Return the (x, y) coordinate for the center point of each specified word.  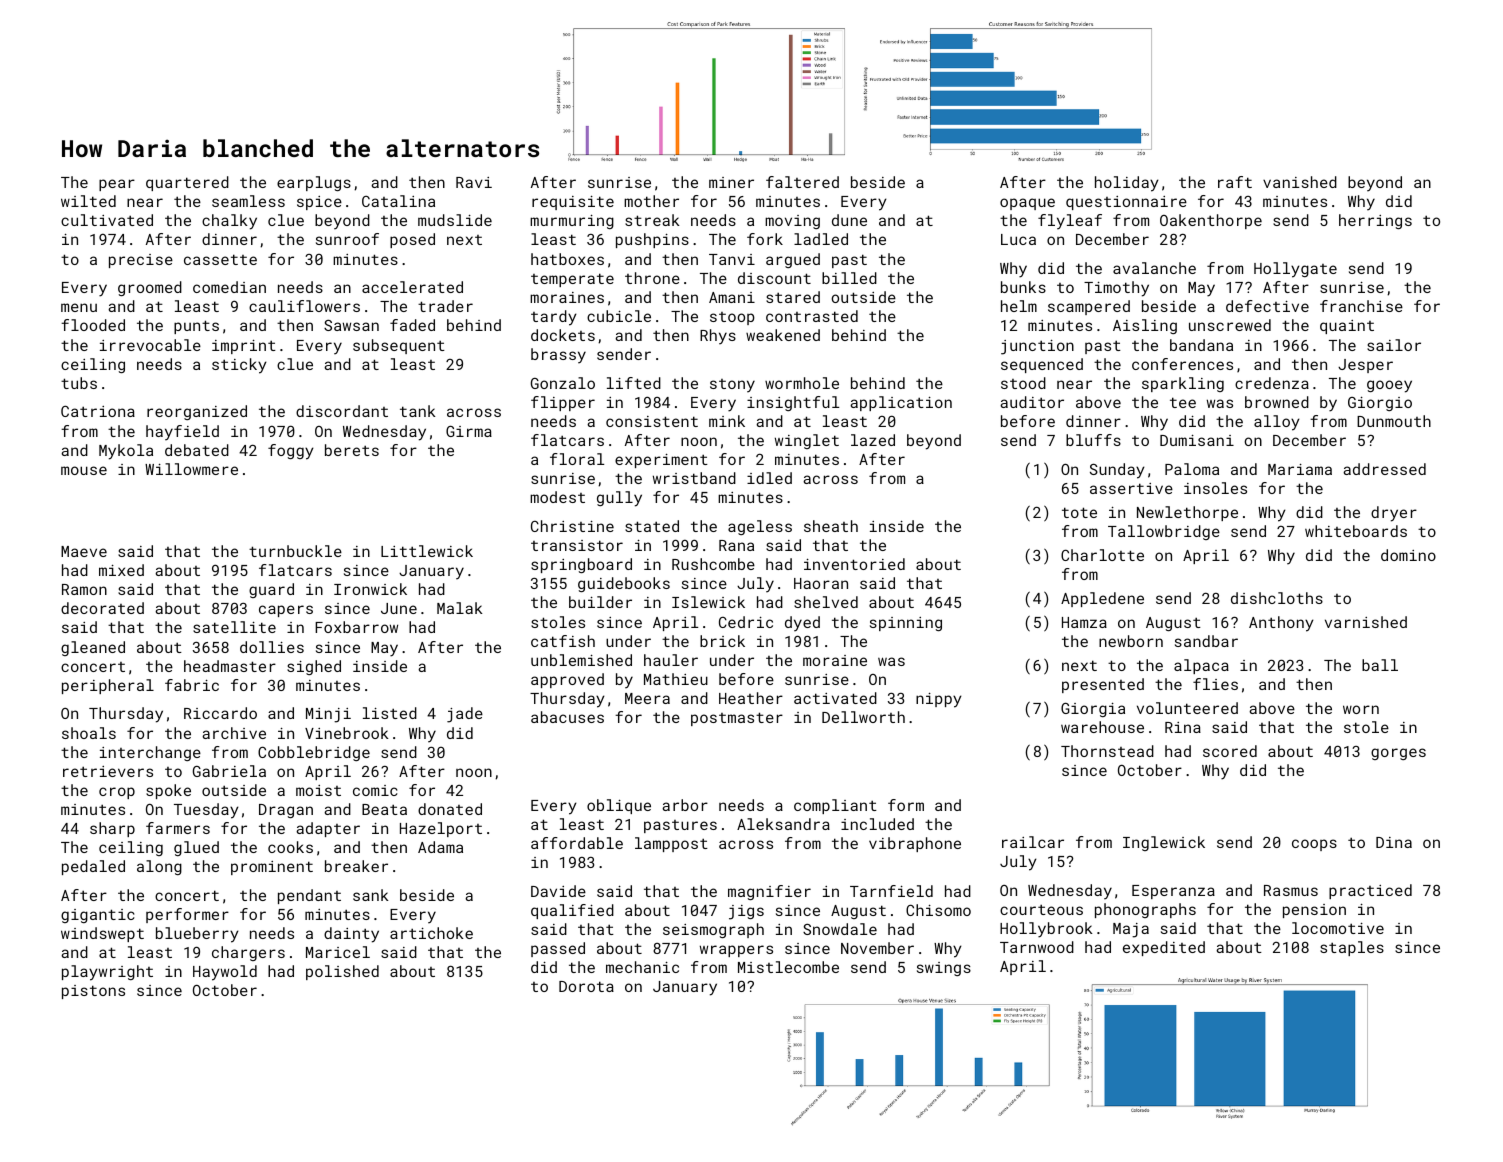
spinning (906, 624)
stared (793, 297)
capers (286, 611)
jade (465, 715)
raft (1235, 182)
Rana (736, 545)
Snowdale (840, 929)
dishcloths (1277, 598)
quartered (187, 183)
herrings (1375, 221)
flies (1215, 684)
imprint (244, 347)
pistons (93, 992)
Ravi (474, 182)
